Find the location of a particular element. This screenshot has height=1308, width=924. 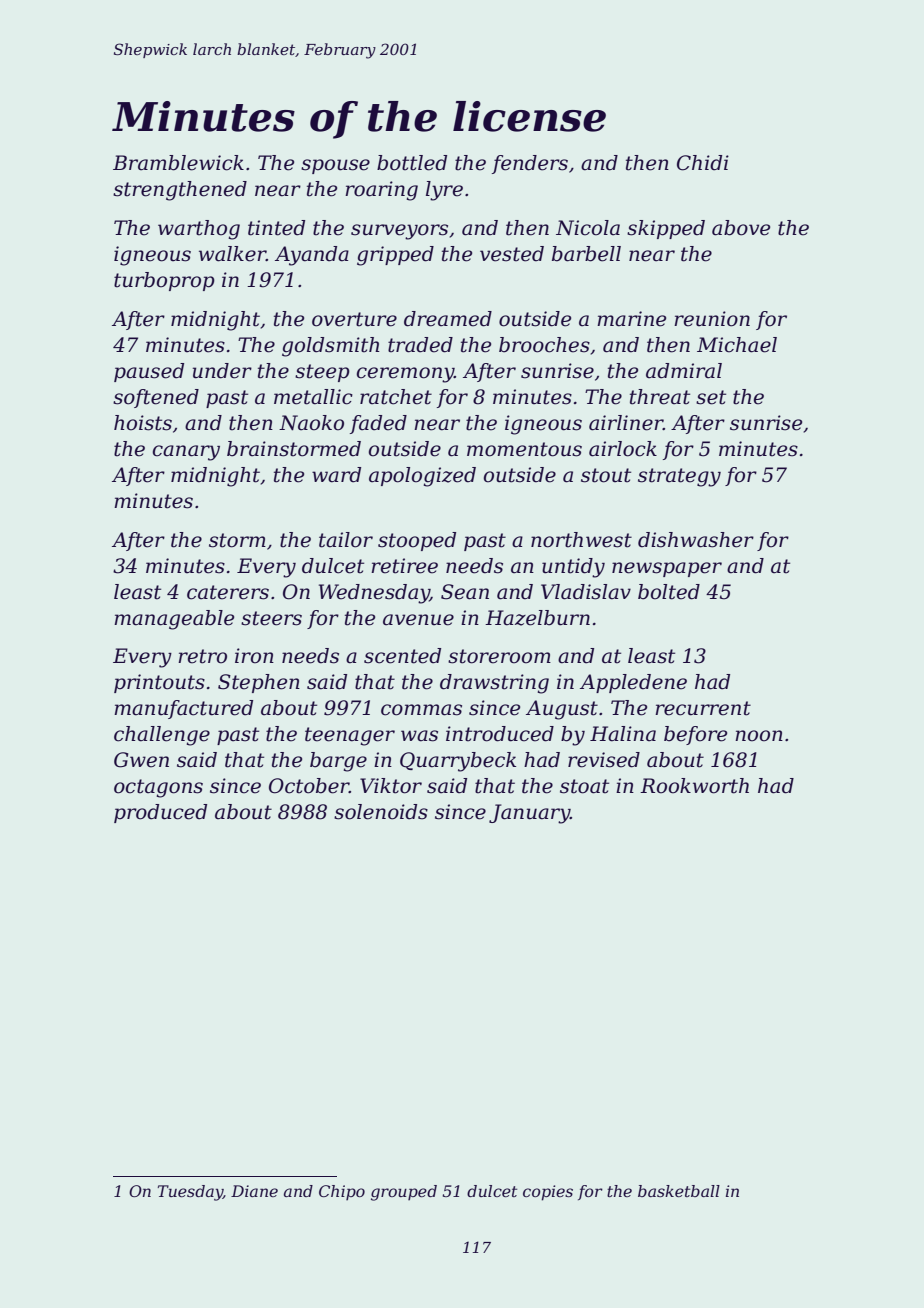

Chipo is located at coordinates (342, 1193).
